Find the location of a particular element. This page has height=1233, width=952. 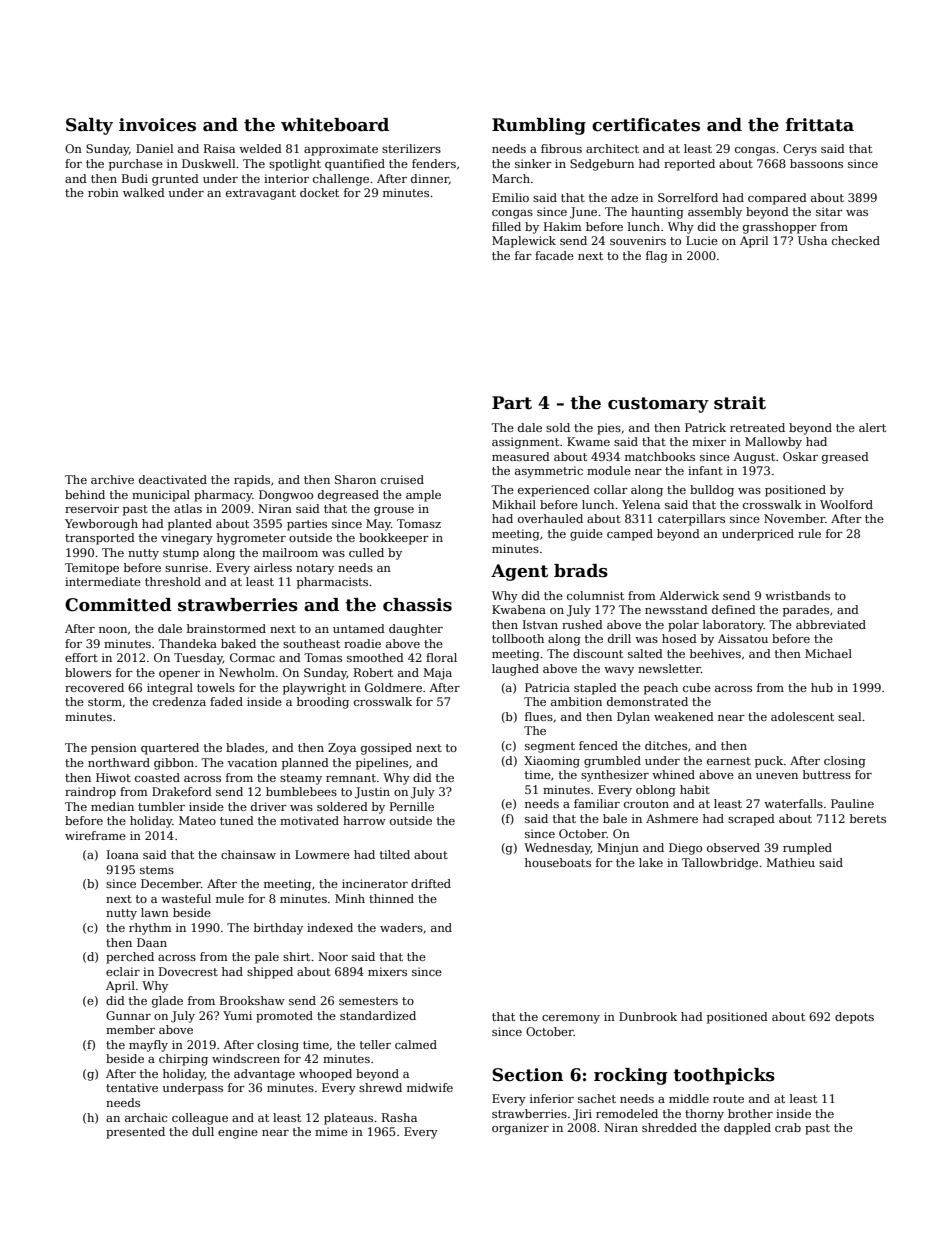

uneven is located at coordinates (777, 776).
